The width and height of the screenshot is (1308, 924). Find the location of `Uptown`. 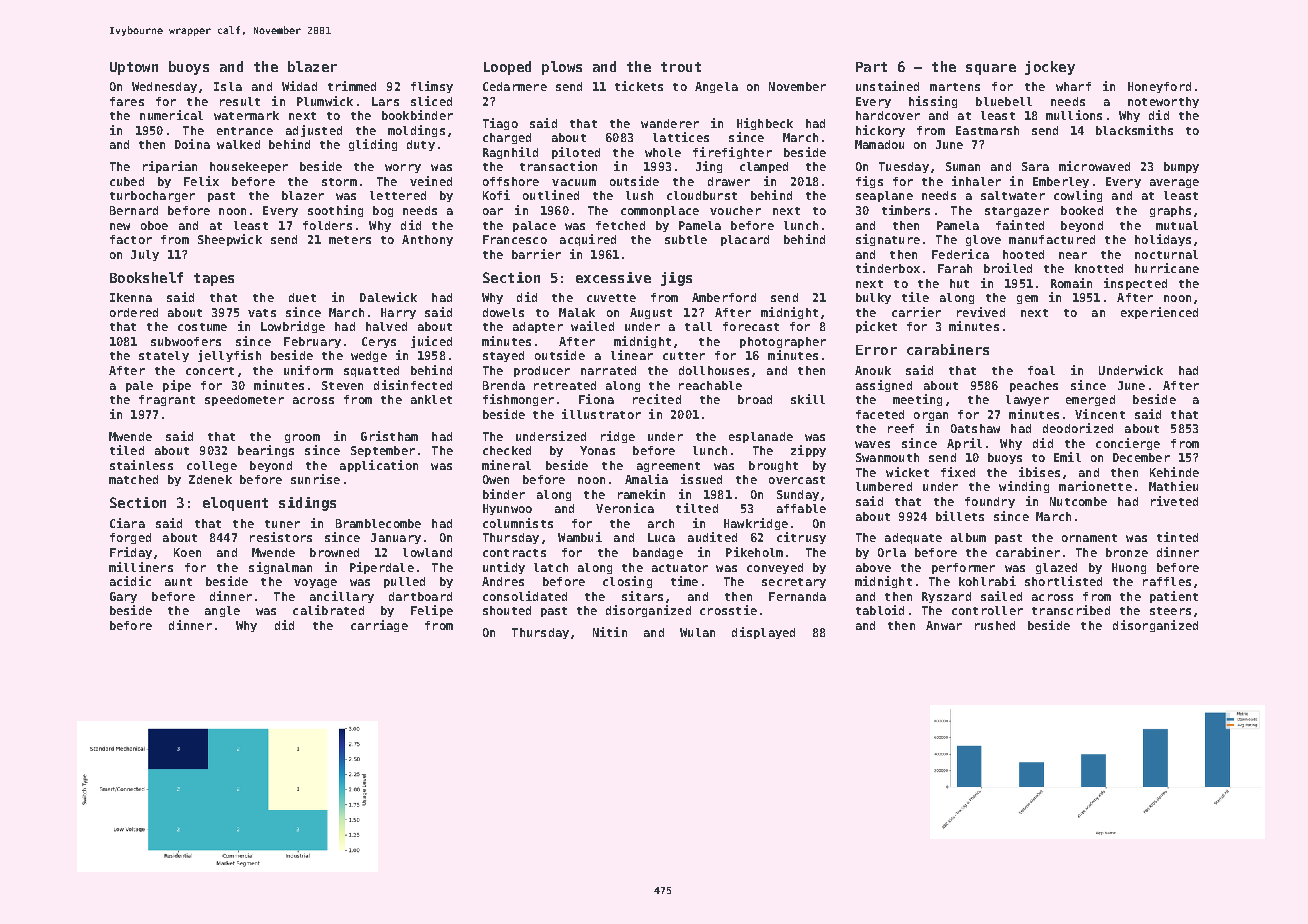

Uptown is located at coordinates (134, 68).
